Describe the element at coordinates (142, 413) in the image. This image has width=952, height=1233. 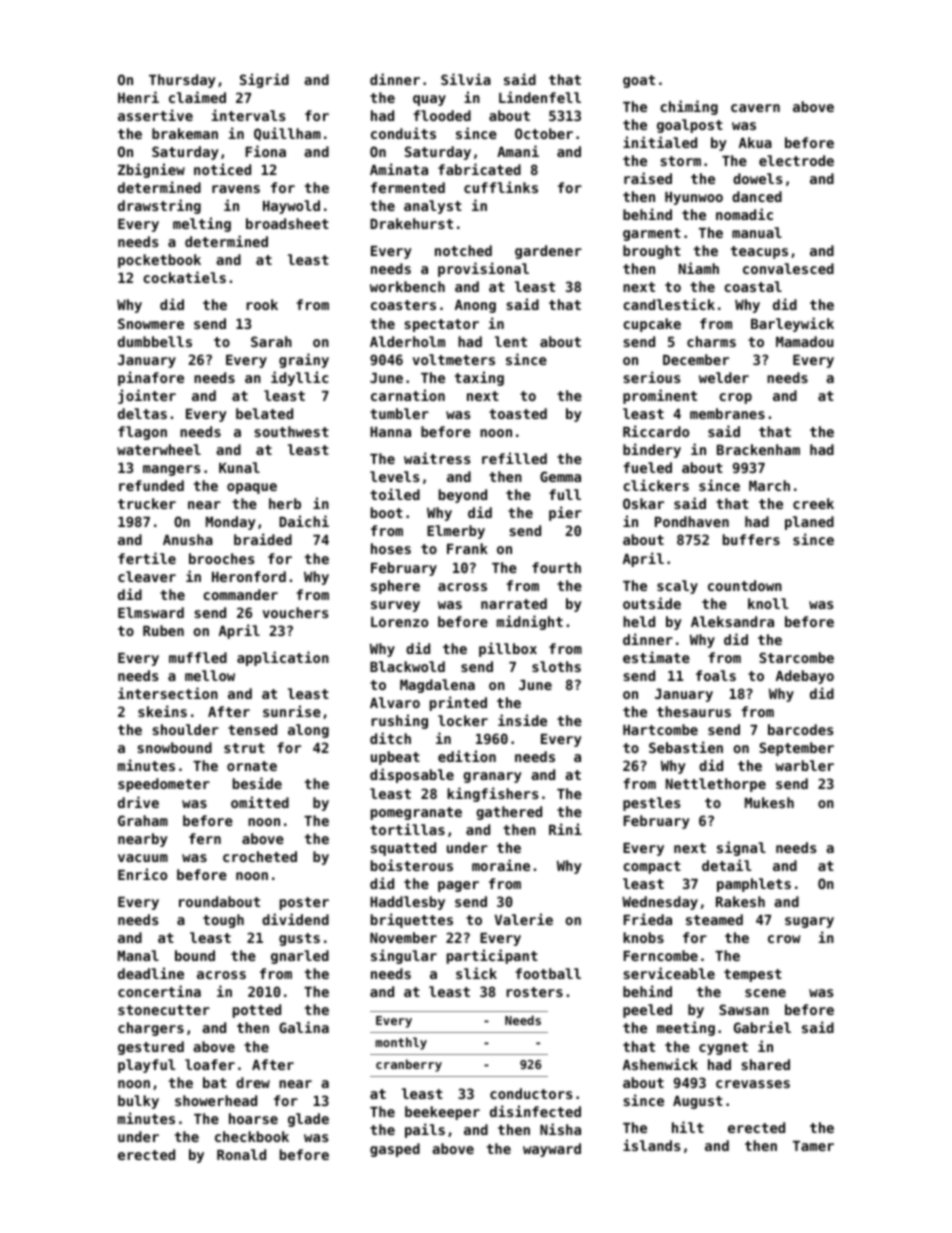
I see `deltas` at that location.
